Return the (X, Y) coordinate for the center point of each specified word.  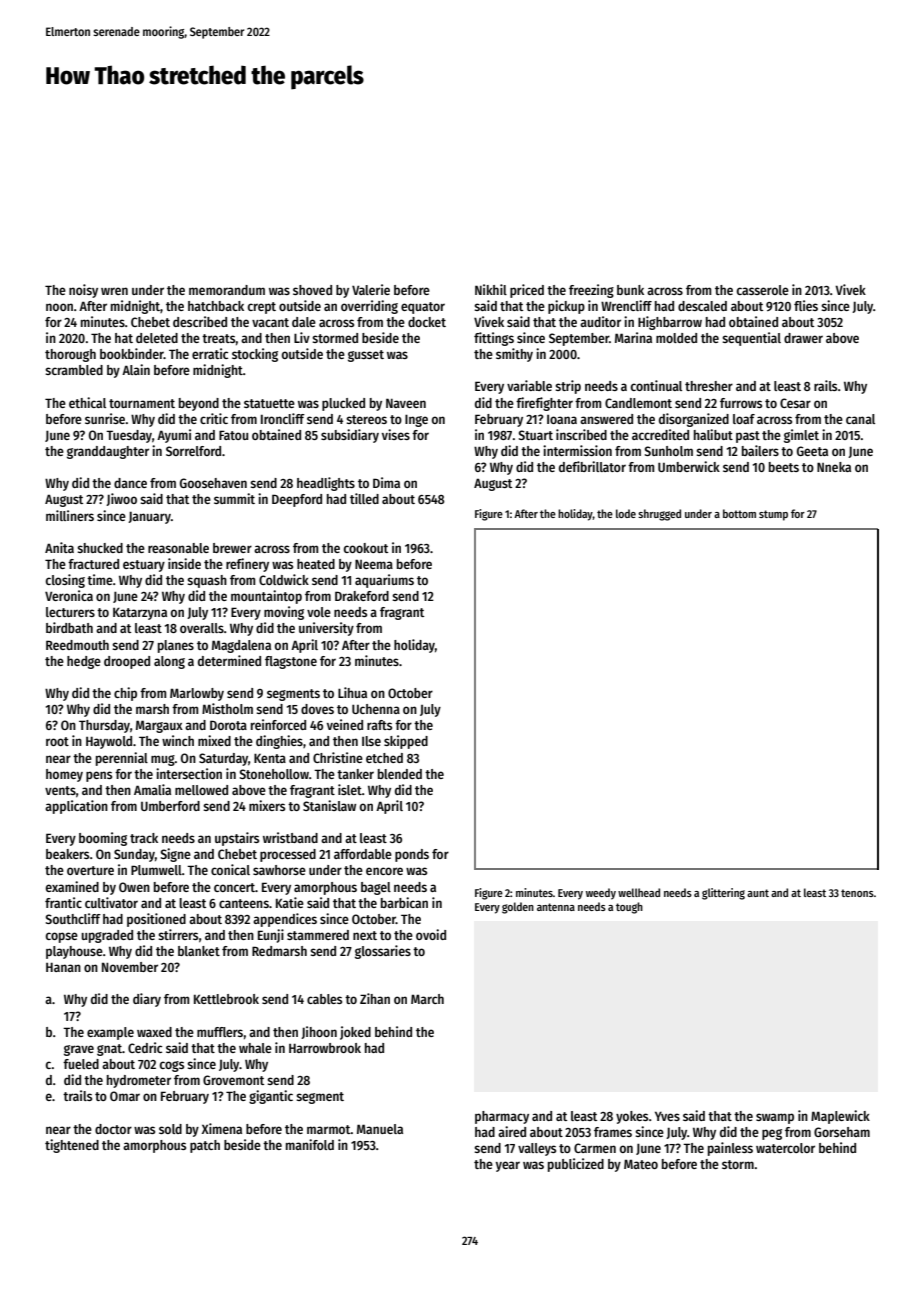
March (427, 999)
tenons (857, 893)
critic (214, 418)
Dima (386, 482)
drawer (803, 338)
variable (529, 385)
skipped (406, 742)
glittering (723, 894)
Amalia (152, 789)
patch (205, 1146)
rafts (379, 725)
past (748, 437)
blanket (199, 951)
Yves (667, 1116)
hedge (84, 662)
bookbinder (132, 353)
